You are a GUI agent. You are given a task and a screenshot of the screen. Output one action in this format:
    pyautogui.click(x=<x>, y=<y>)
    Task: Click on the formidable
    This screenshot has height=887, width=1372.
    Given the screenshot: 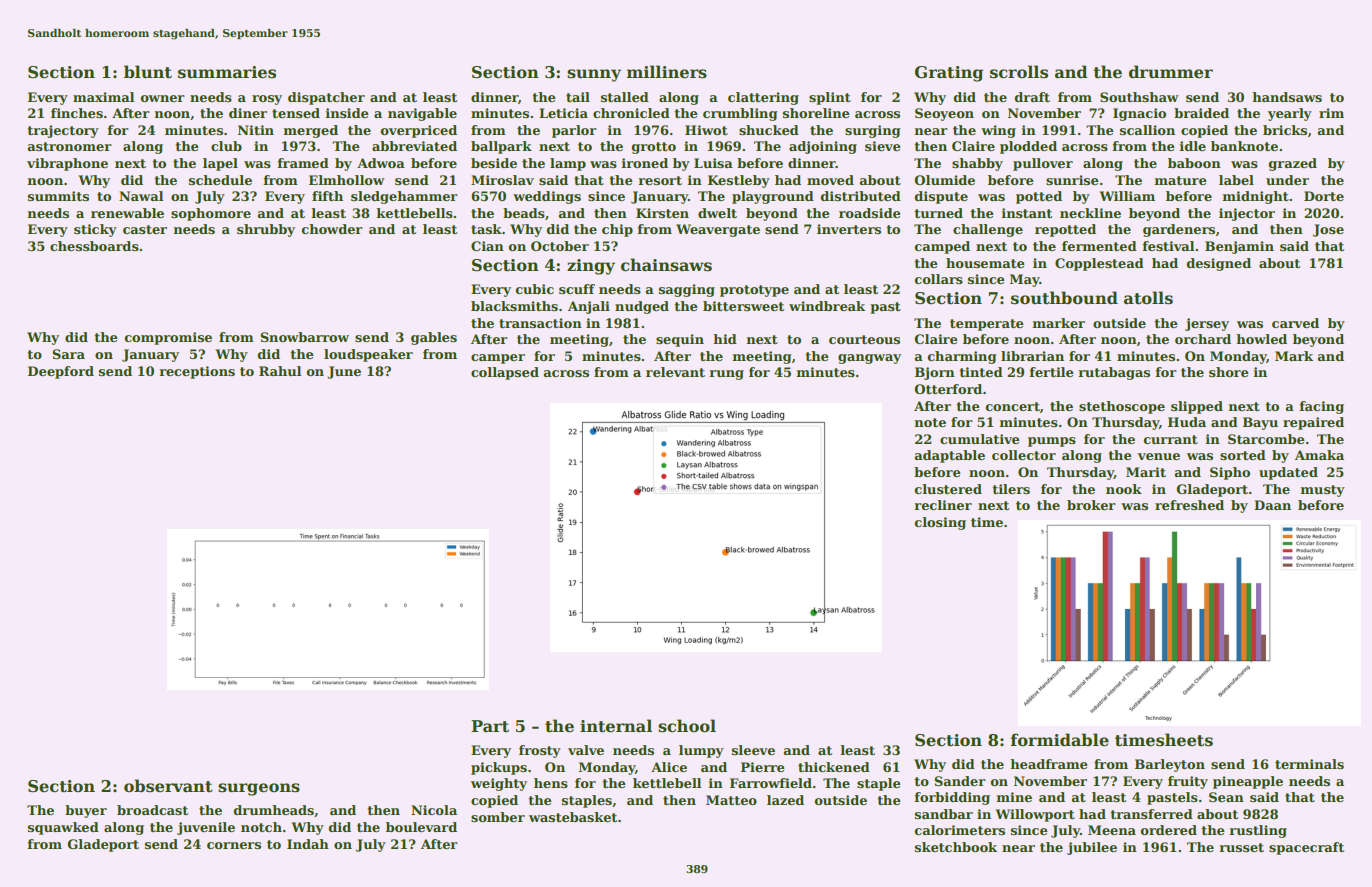 What is the action you would take?
    pyautogui.click(x=1059, y=740)
